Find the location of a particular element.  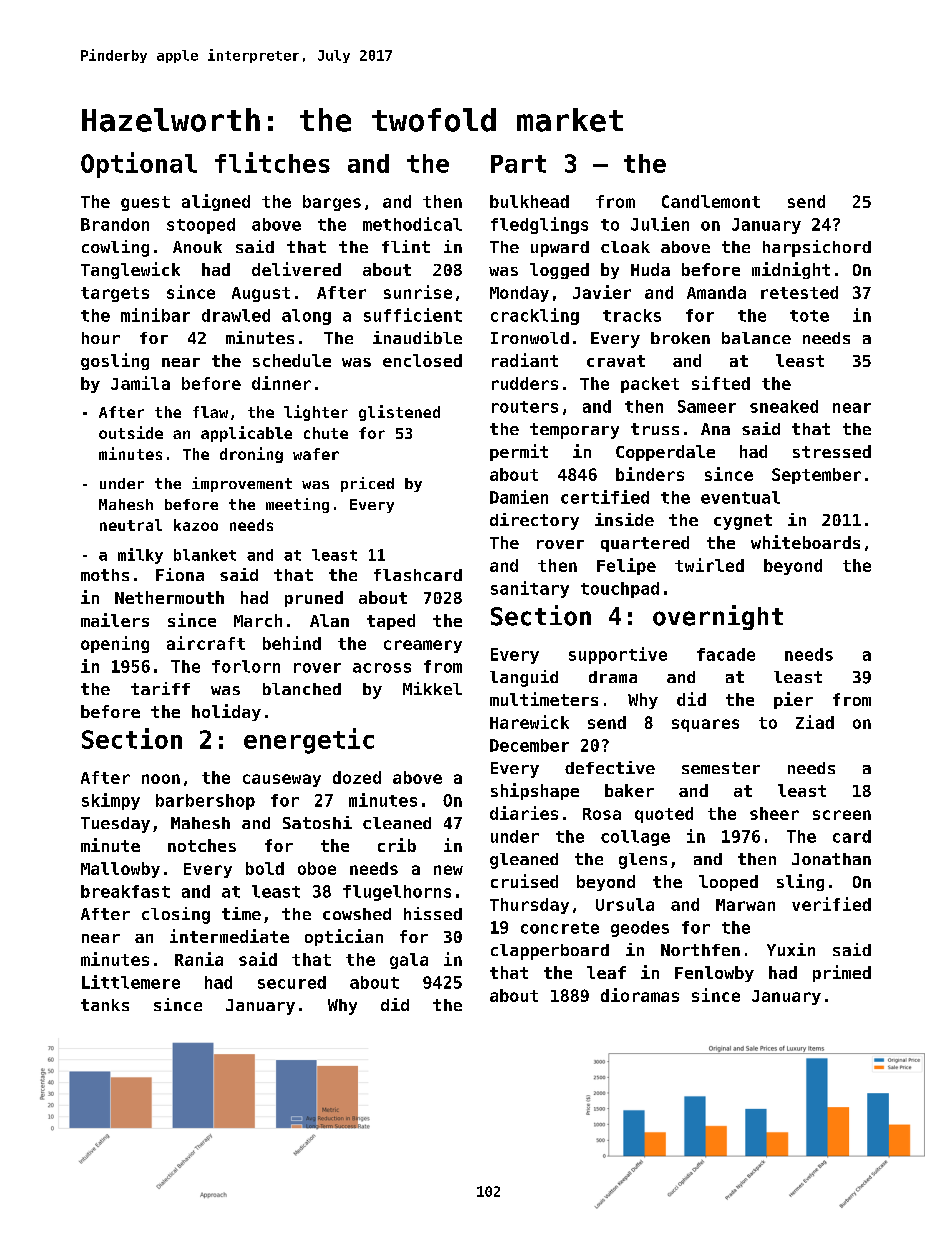

clapperboard is located at coordinates (550, 952).
